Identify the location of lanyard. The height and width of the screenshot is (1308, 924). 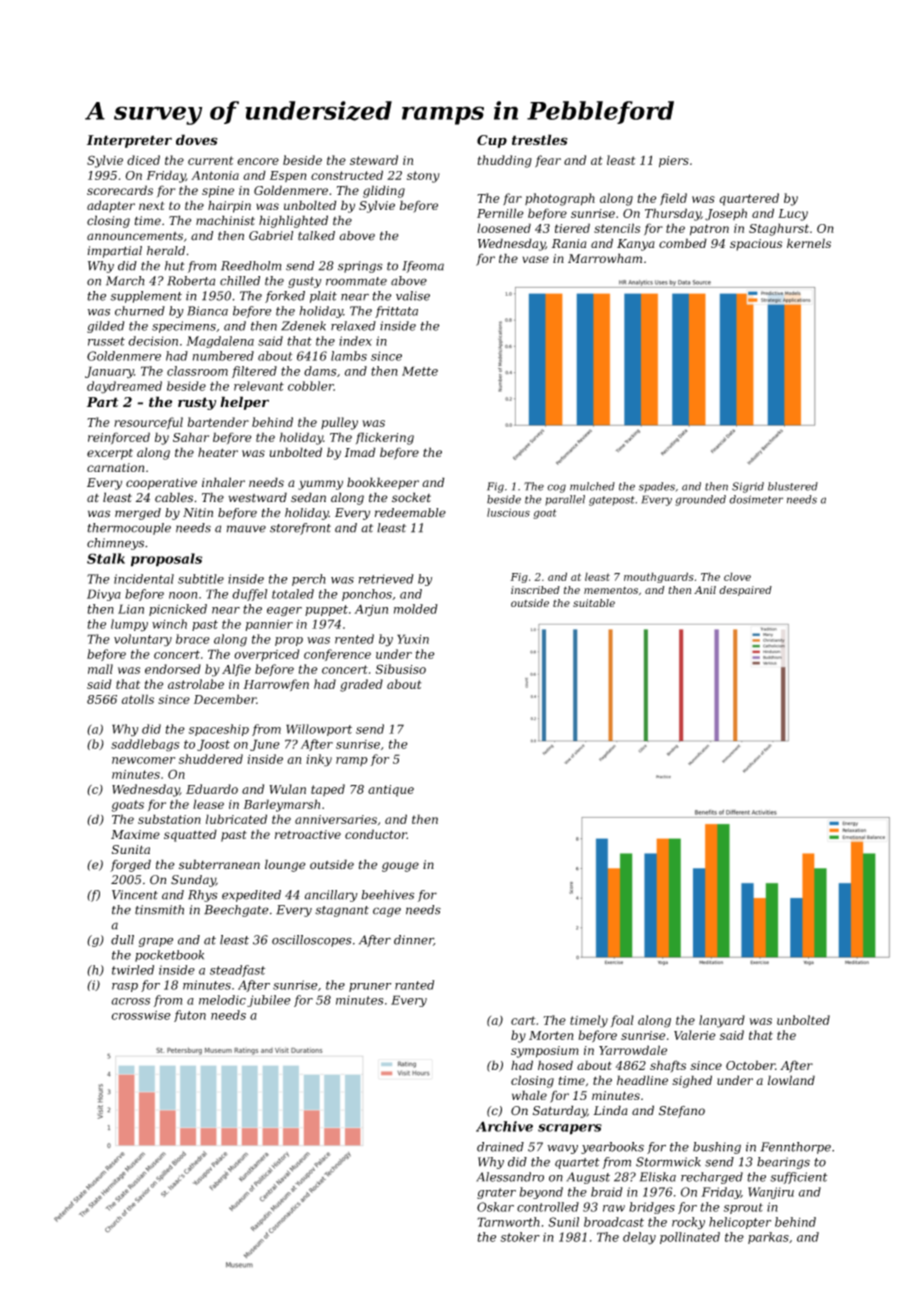
(722, 1021).
